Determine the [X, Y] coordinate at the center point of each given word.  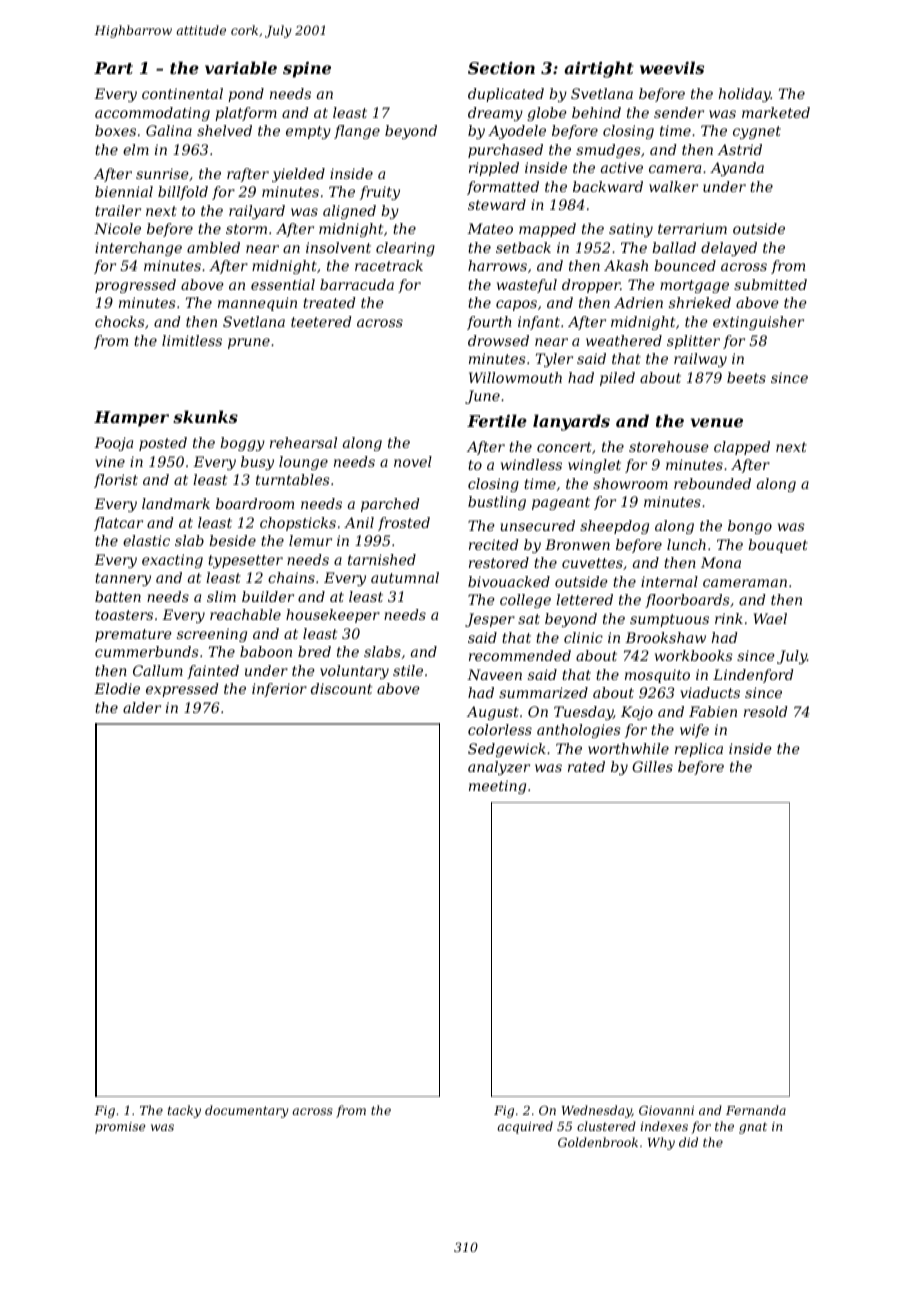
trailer [118, 210]
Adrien [638, 302]
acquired [525, 1127]
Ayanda [737, 169]
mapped [547, 230]
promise [120, 1128]
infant [539, 323]
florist [116, 481]
